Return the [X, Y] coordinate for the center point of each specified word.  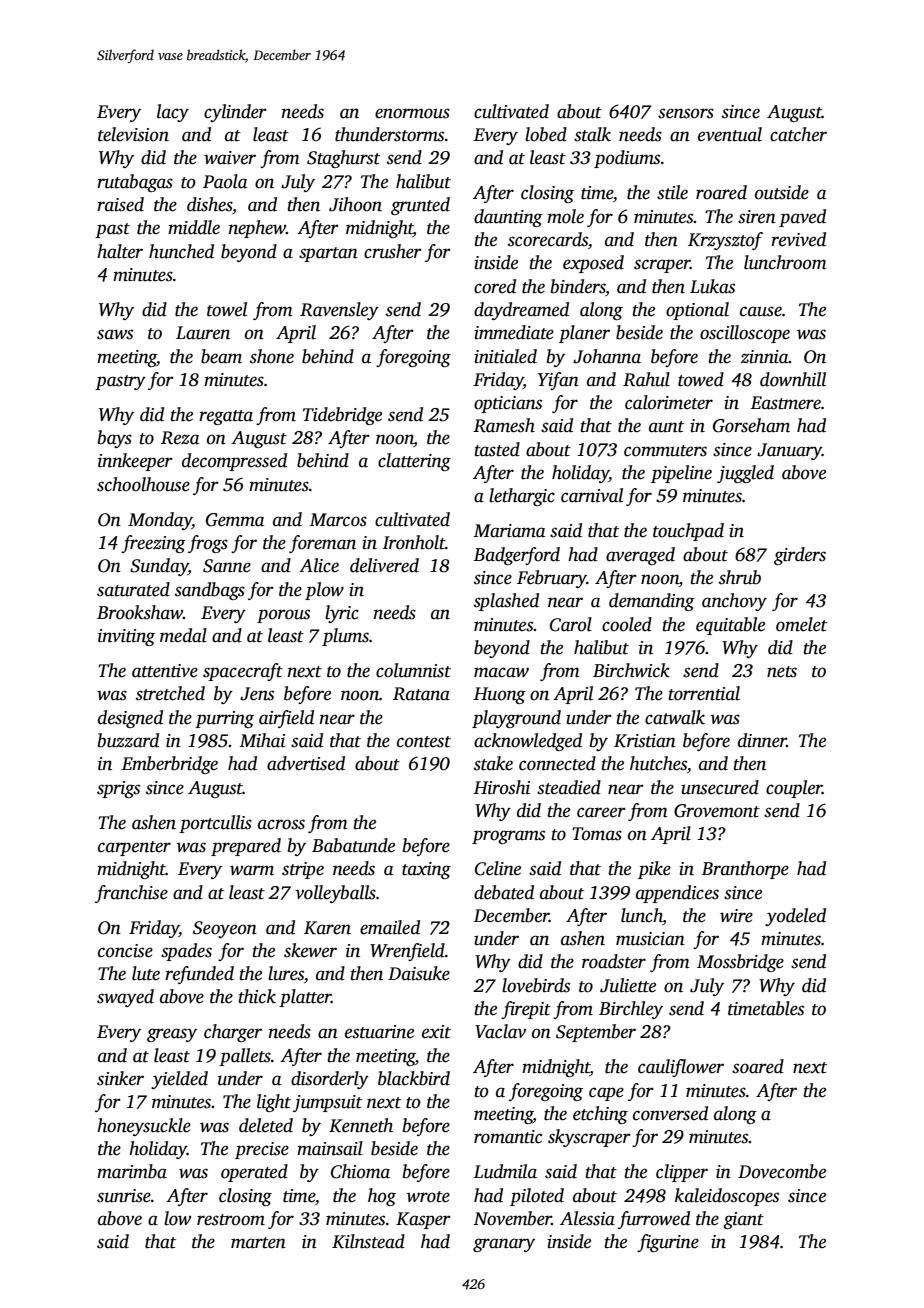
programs [508, 837]
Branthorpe [745, 870]
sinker [120, 1078]
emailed [390, 927]
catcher [798, 134]
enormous [412, 113]
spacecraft [243, 672]
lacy [173, 113]
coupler [794, 789]
